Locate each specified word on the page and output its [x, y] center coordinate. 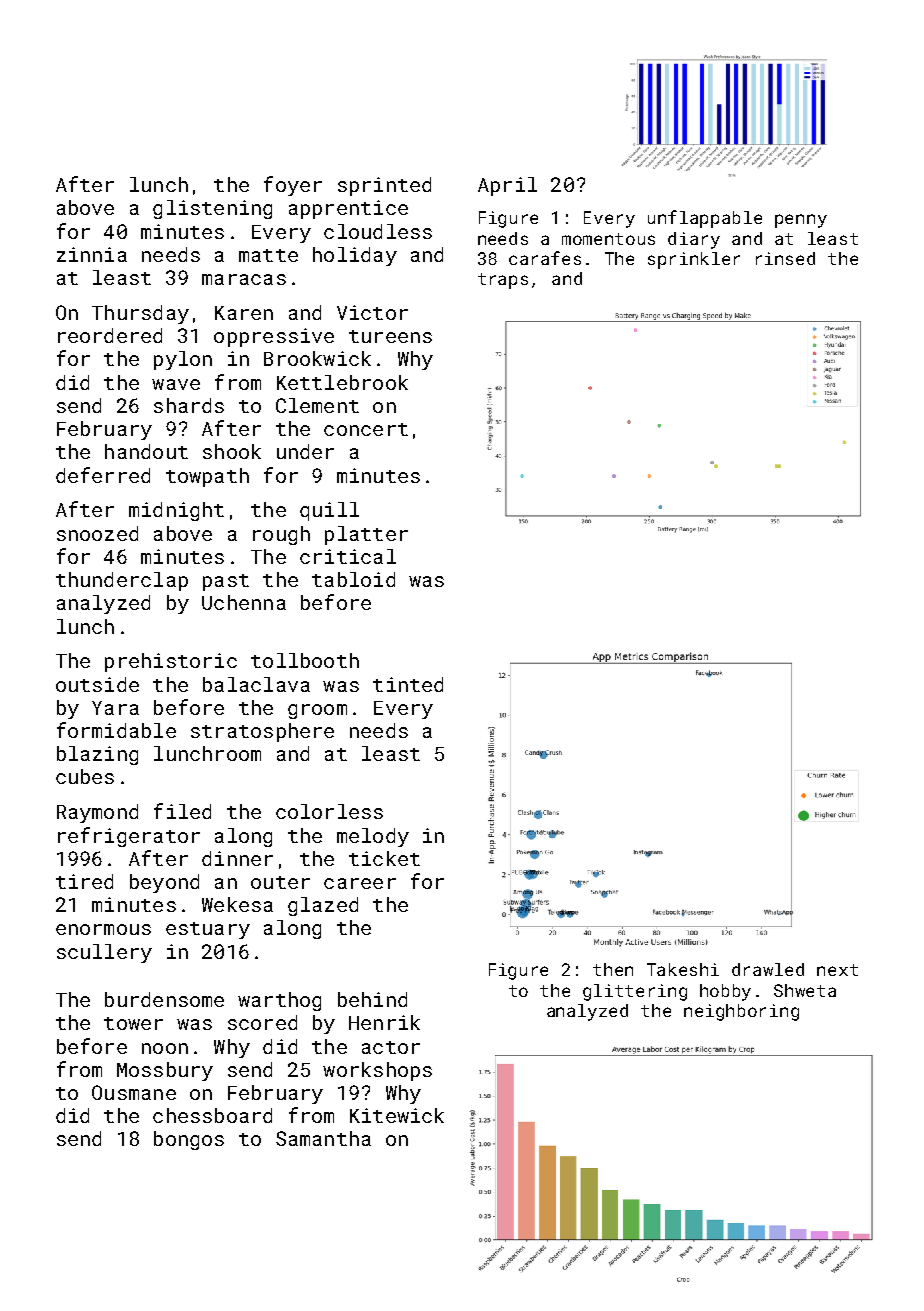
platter [366, 535]
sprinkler [694, 260]
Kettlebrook [342, 382]
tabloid [353, 579]
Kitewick [397, 1115]
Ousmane [134, 1092]
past [226, 582]
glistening [212, 209]
